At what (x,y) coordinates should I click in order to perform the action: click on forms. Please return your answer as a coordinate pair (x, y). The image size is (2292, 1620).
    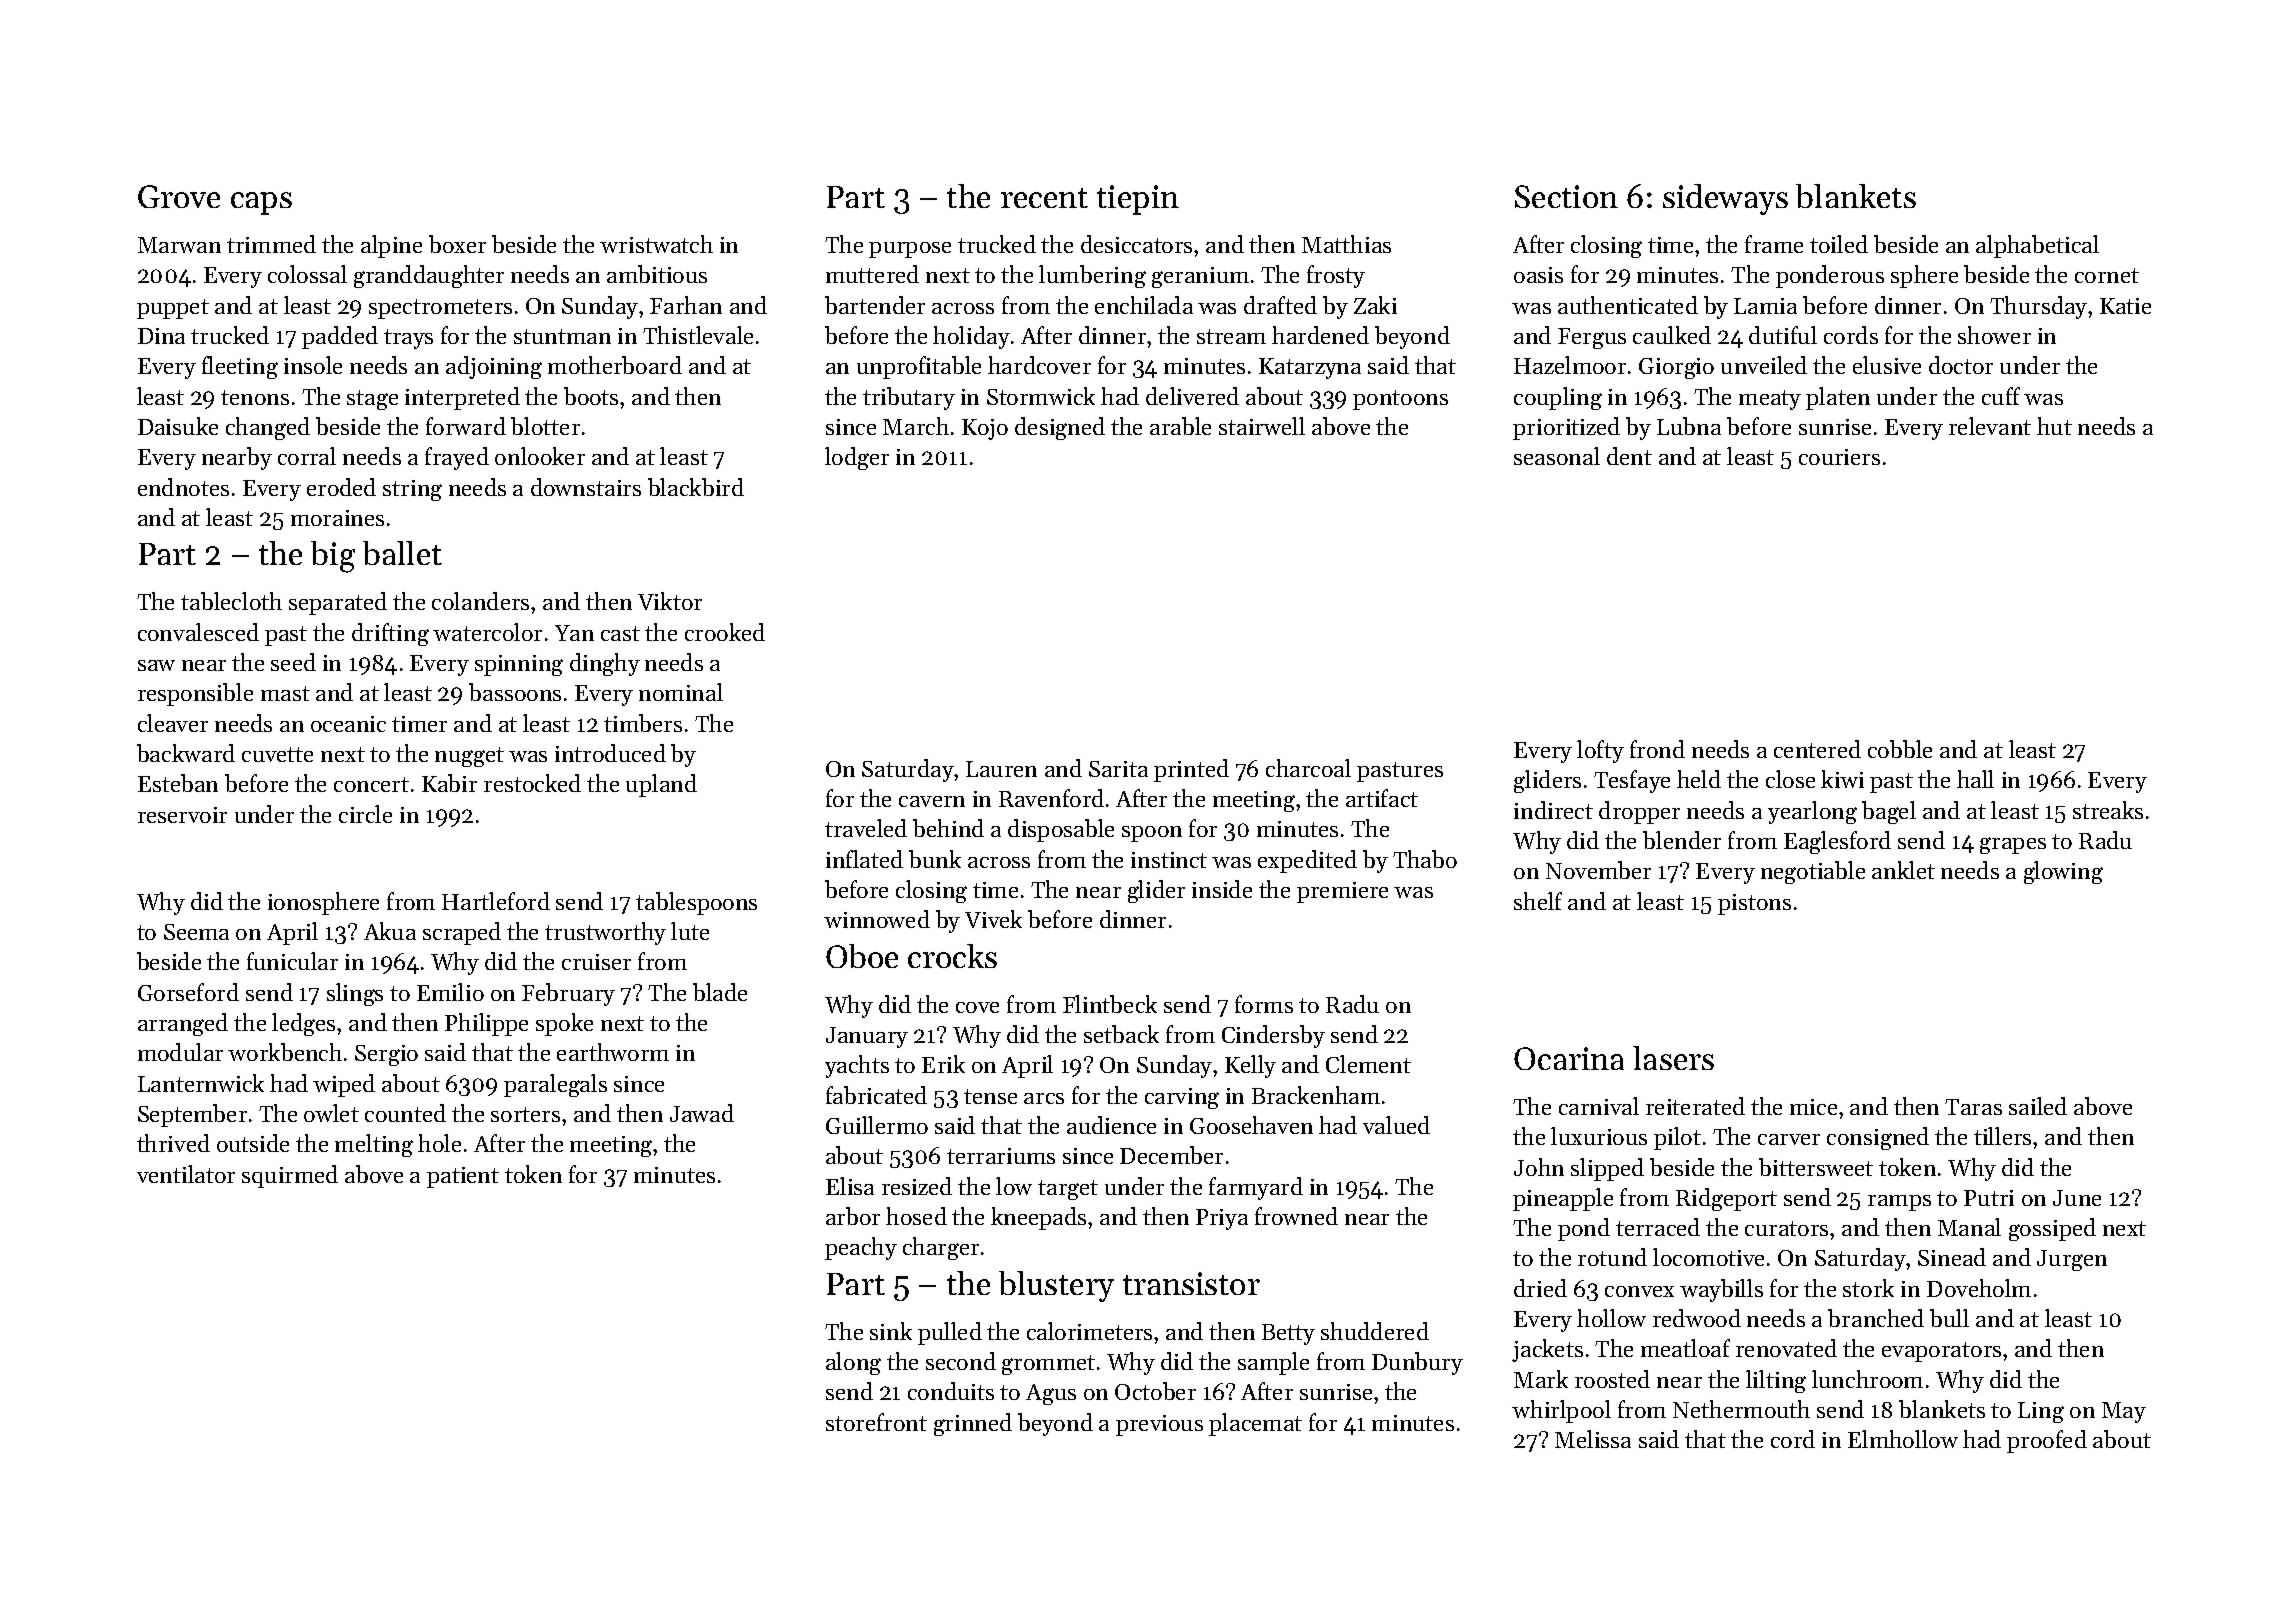
    Looking at the image, I should click on (1264, 1004).
